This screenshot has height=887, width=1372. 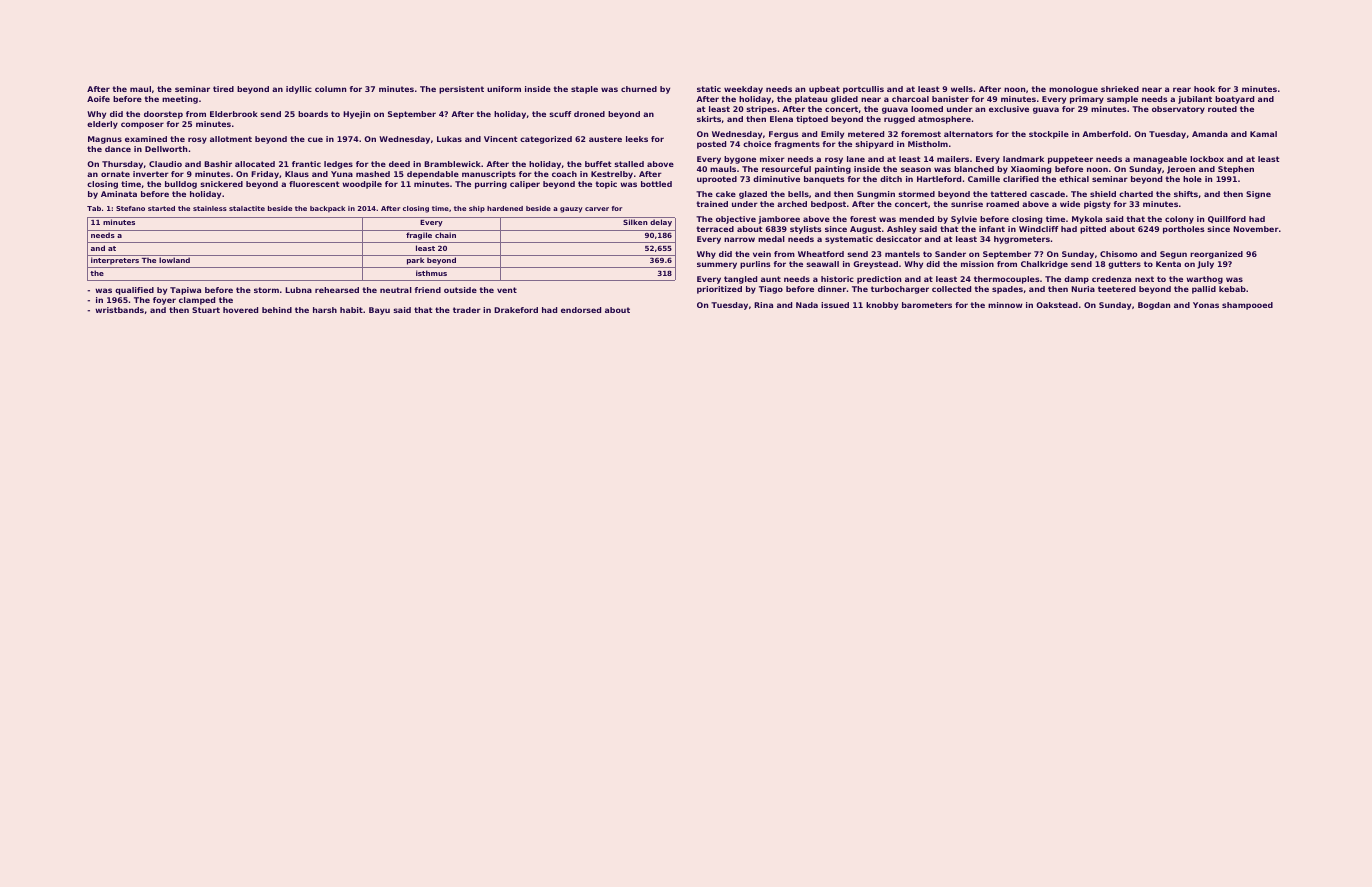 I want to click on bulldog, so click(x=181, y=185).
